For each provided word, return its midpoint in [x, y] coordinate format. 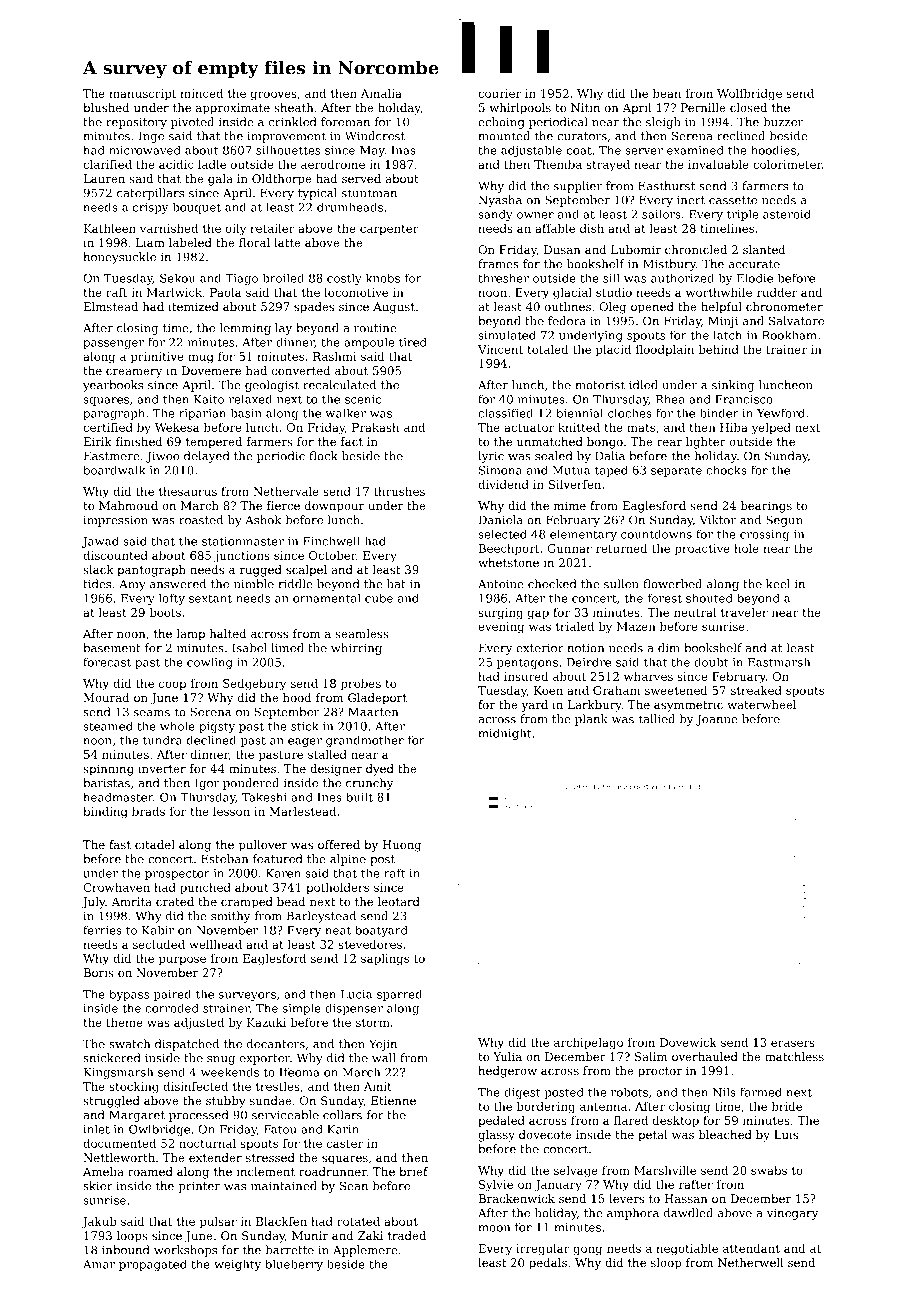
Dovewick [688, 1042]
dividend [503, 484]
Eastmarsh [779, 662]
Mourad [107, 697]
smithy [230, 917]
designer [336, 770]
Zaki [370, 1235]
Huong [402, 846]
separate [676, 471]
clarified [107, 164]
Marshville [665, 1170]
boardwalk [114, 470]
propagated [153, 1265]
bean [667, 93]
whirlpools [520, 109]
